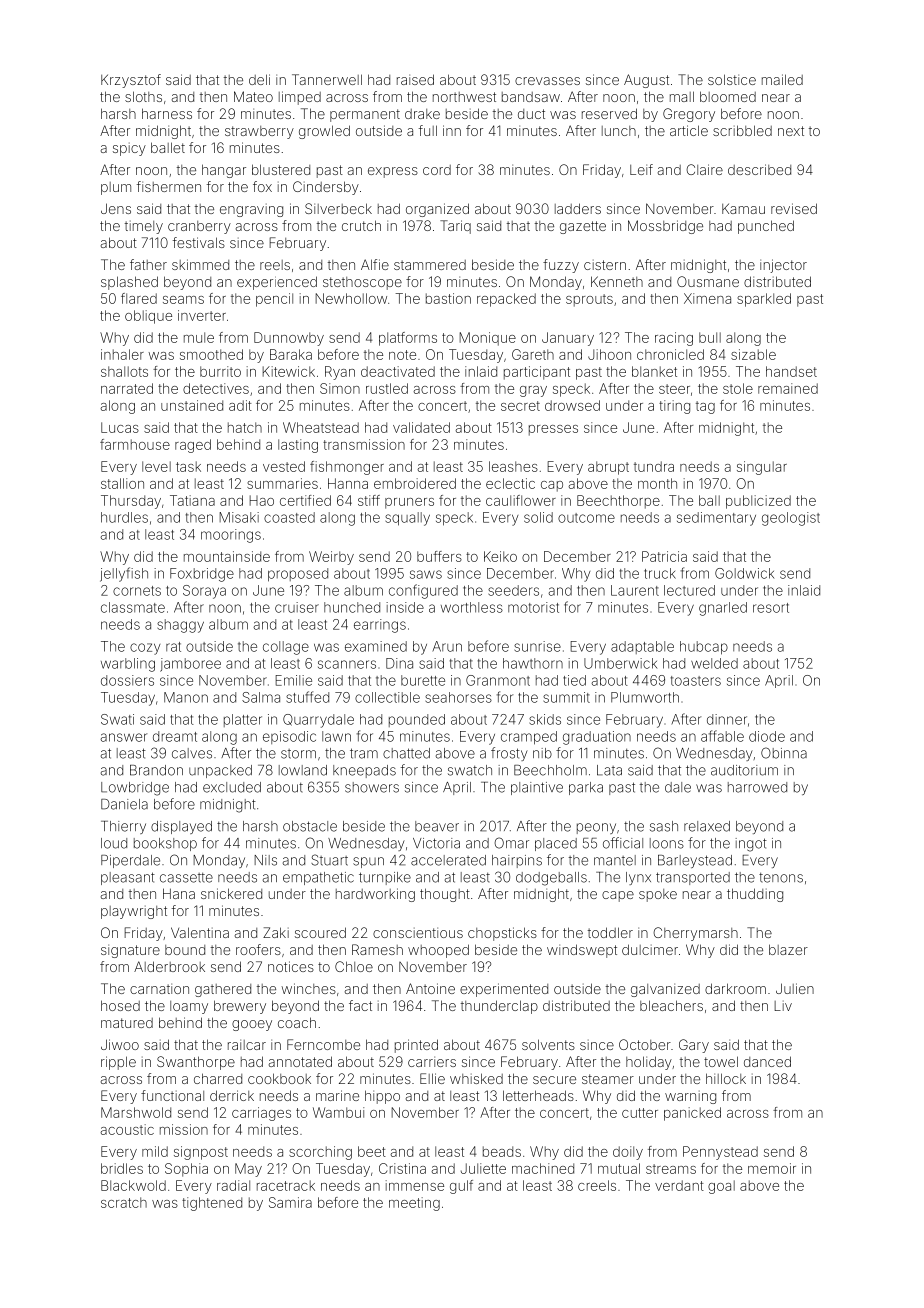 The image size is (924, 1308). I want to click on Salma, so click(261, 697).
